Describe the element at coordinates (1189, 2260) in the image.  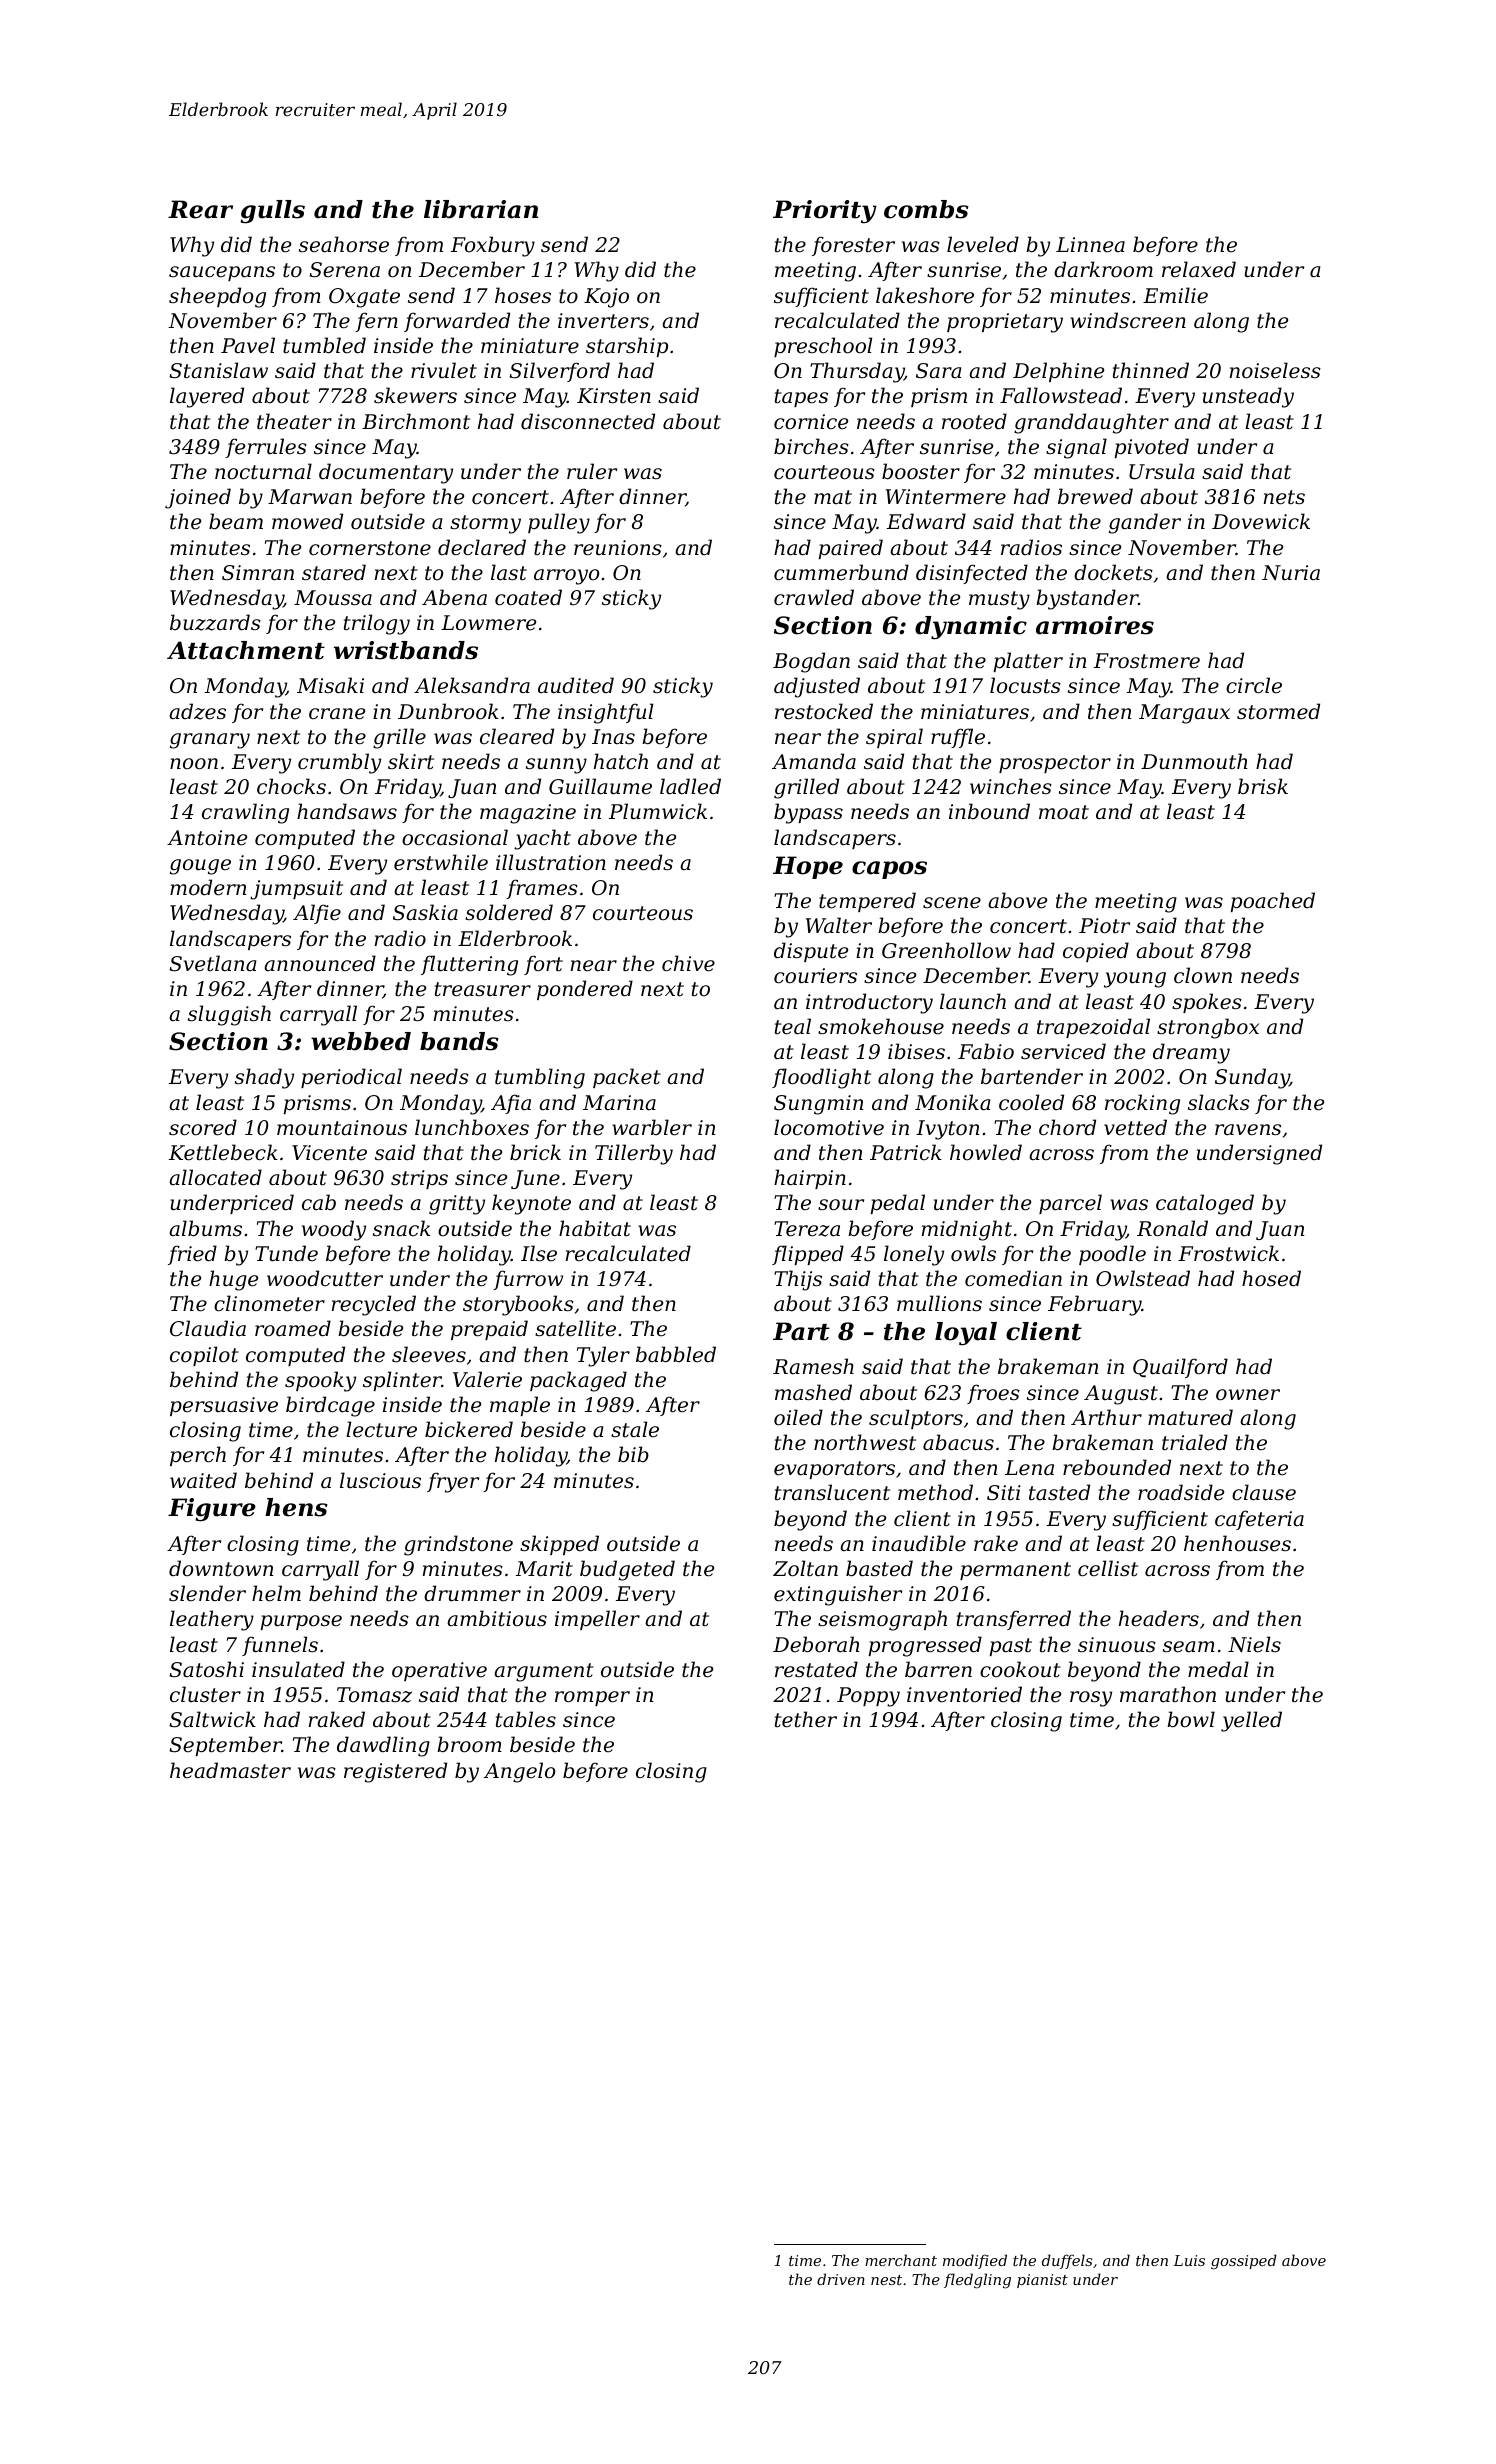
I see `Luis` at that location.
